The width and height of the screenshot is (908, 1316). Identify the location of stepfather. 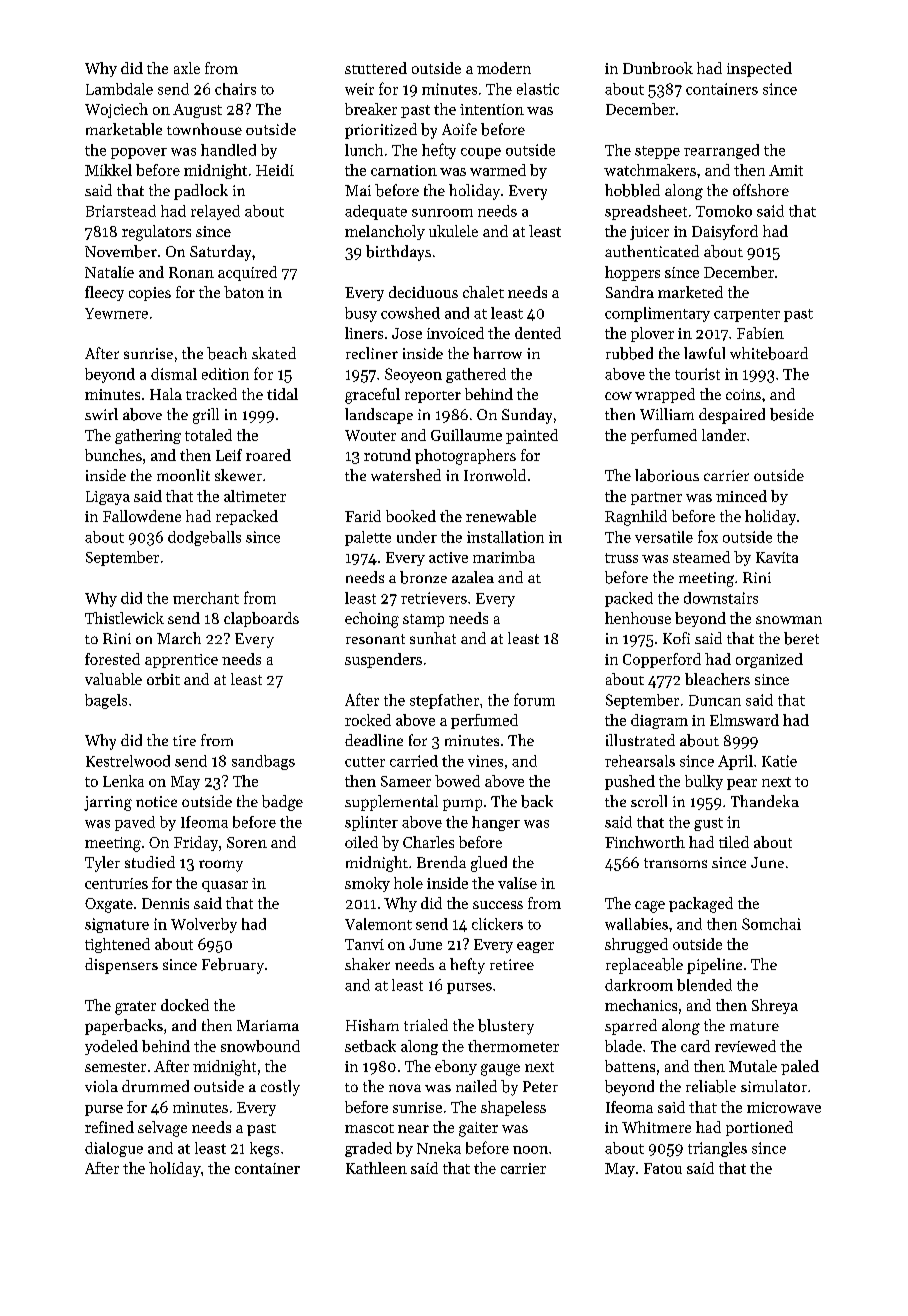
(444, 701).
